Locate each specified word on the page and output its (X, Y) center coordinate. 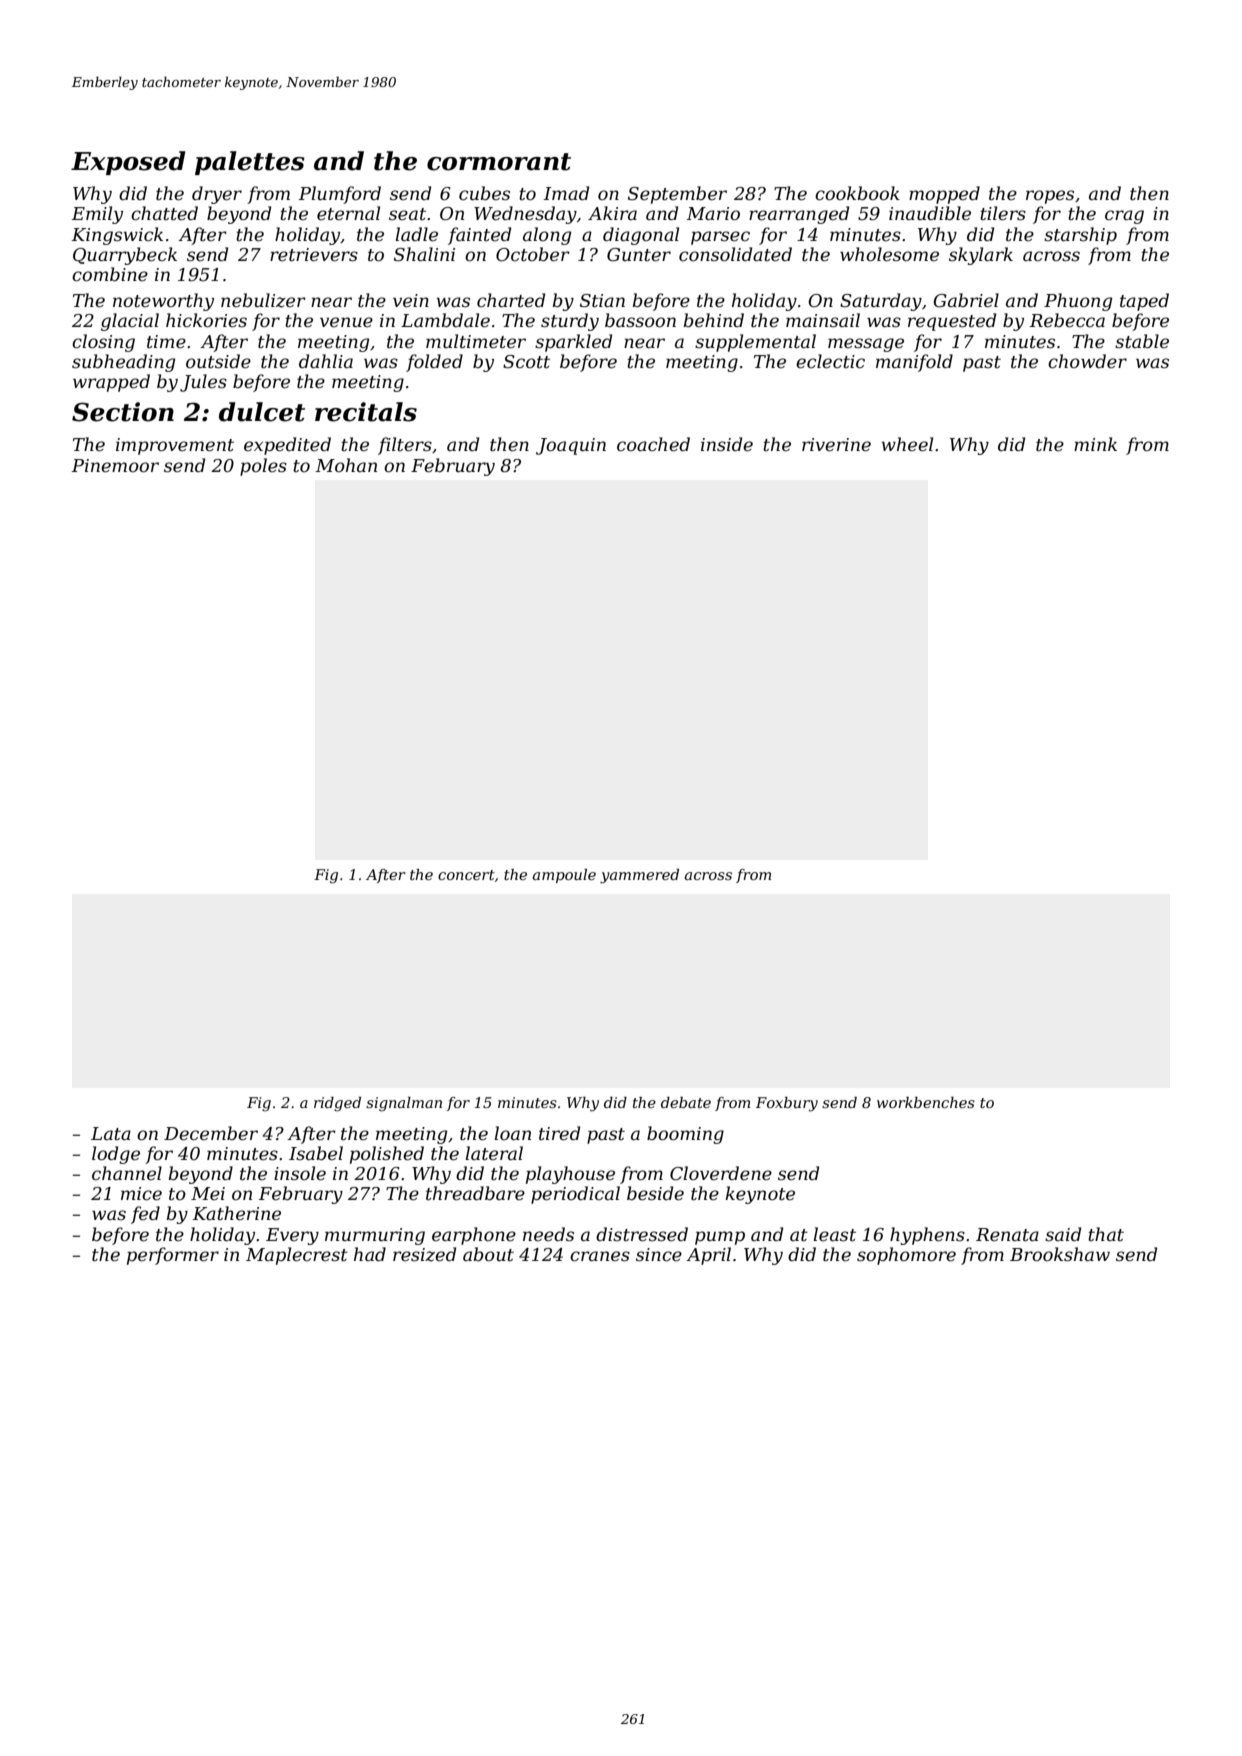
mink (1095, 444)
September (677, 195)
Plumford (339, 195)
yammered (639, 876)
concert (466, 875)
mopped (944, 195)
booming (685, 1135)
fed (145, 1215)
